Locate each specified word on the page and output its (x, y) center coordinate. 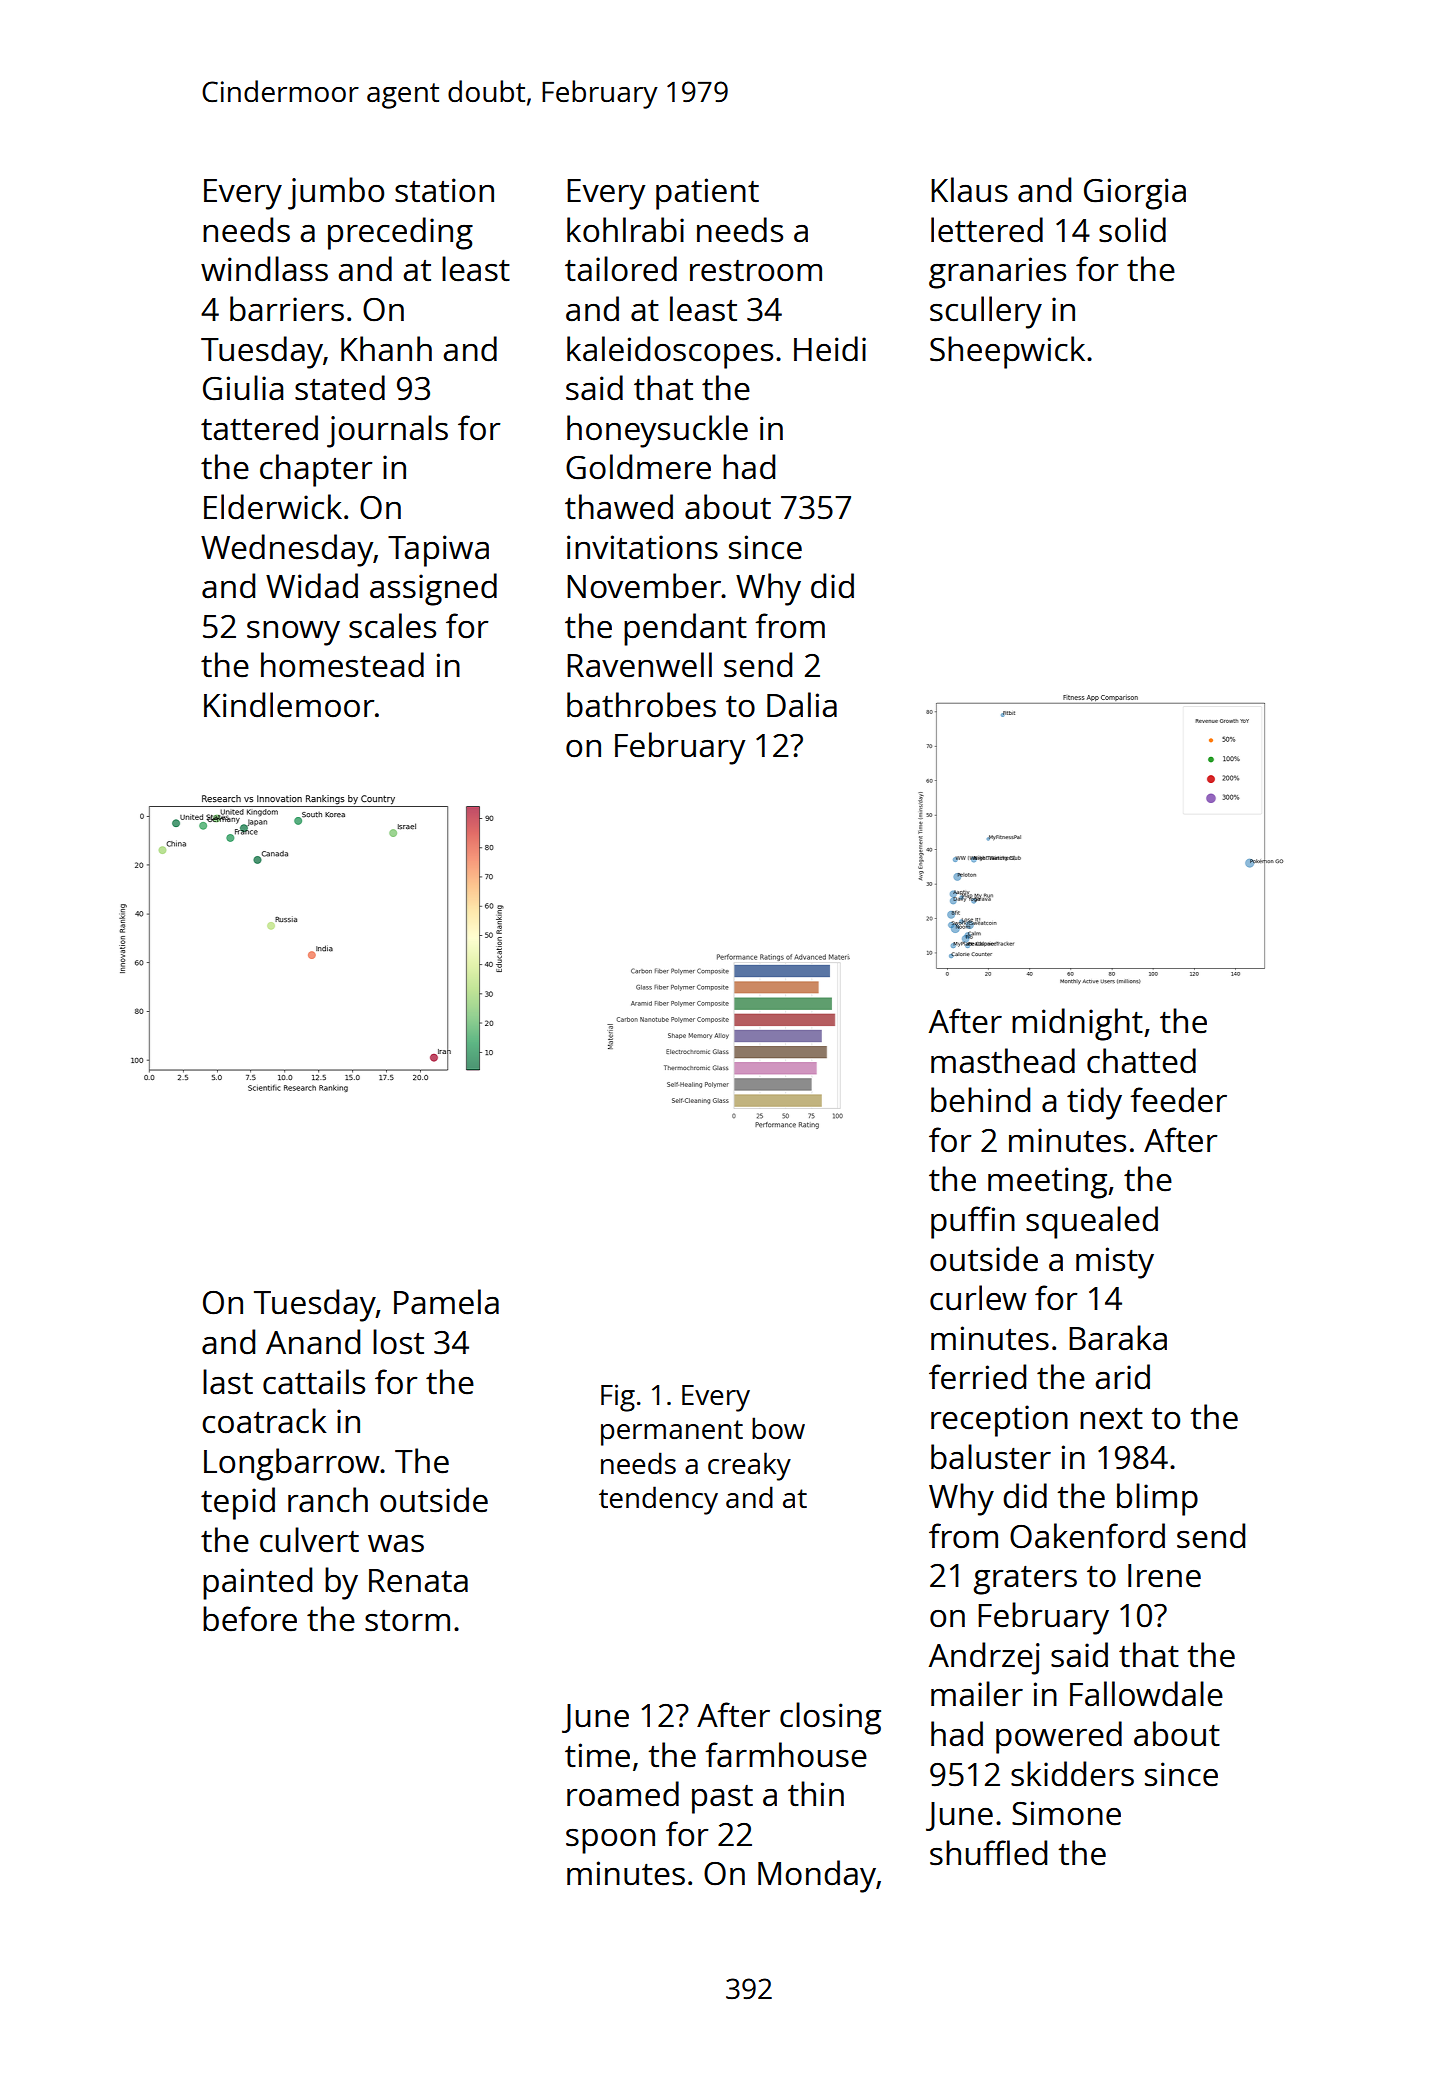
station (444, 190)
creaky (749, 1466)
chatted (1141, 1061)
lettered (987, 230)
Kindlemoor (289, 705)
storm (407, 1621)
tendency (658, 1500)
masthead (1003, 1061)
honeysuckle (657, 431)
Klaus (969, 190)
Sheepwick (1007, 352)
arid (1122, 1377)
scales (392, 626)
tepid (238, 1503)
